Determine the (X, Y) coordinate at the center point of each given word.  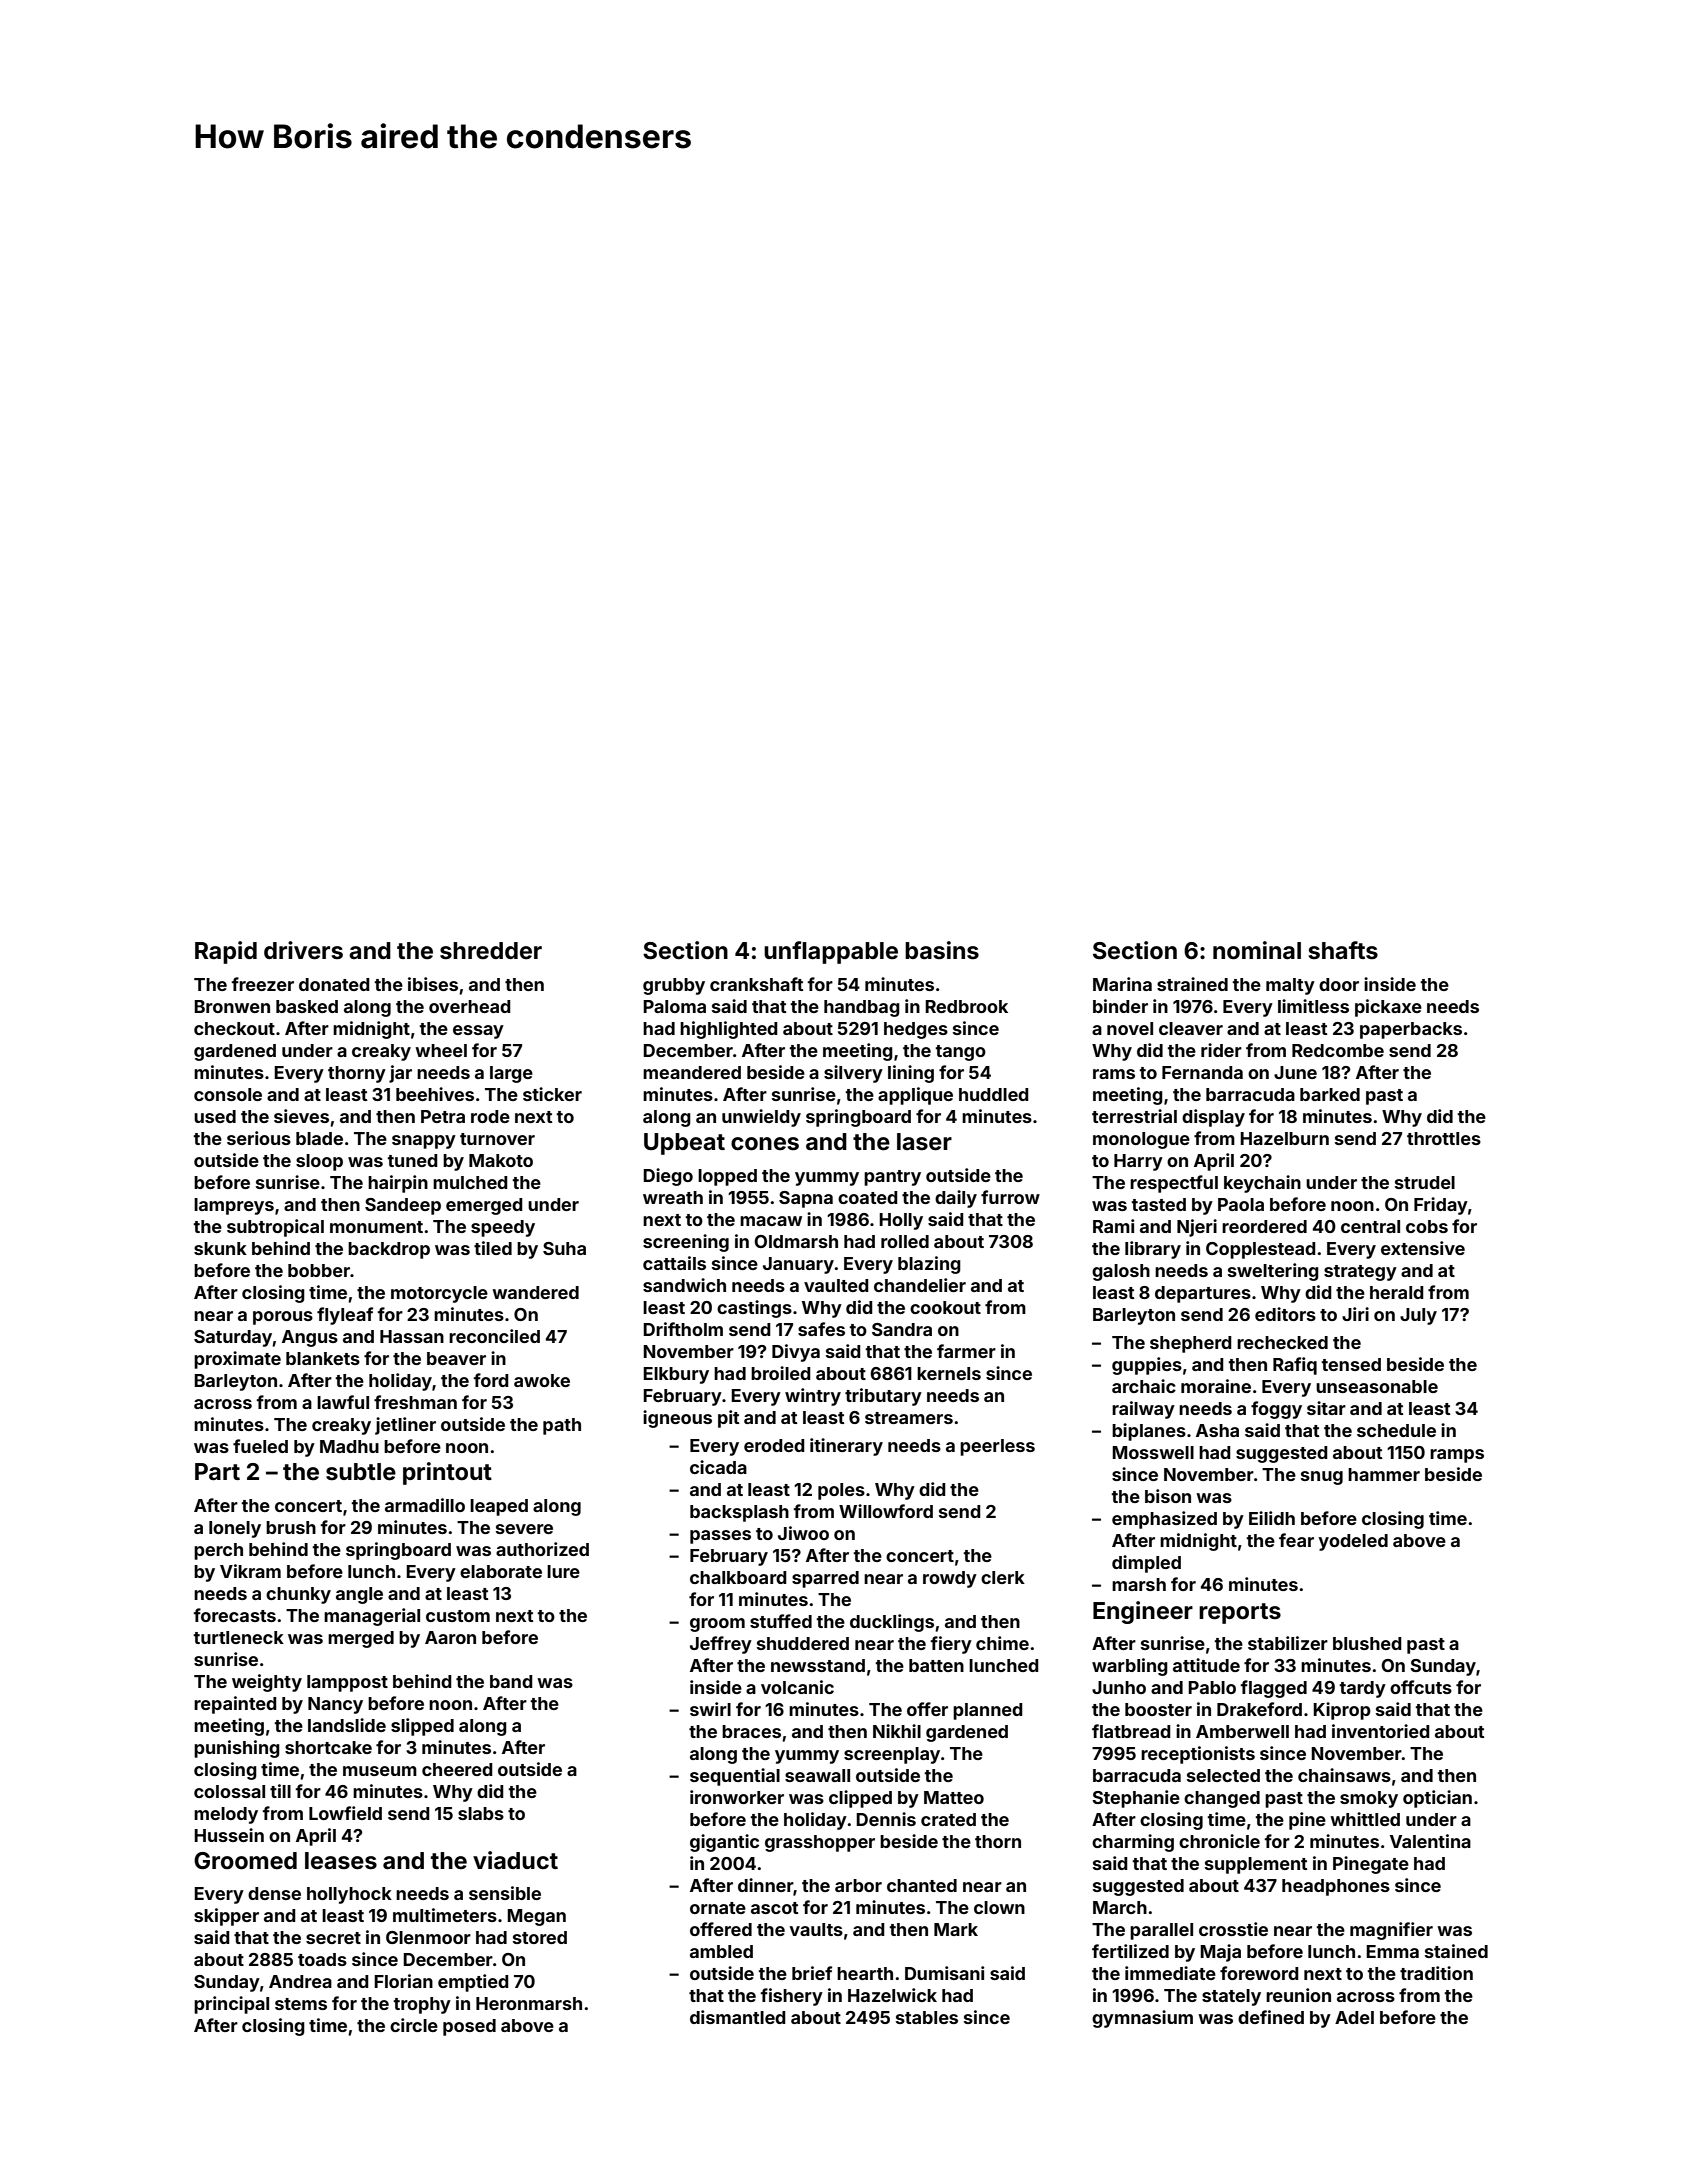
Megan (536, 1917)
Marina (1122, 984)
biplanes (1149, 1432)
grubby (674, 986)
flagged (1273, 1689)
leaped (499, 1507)
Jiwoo (803, 1533)
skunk (220, 1248)
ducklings (892, 1623)
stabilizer (1288, 1643)
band (511, 1681)
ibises (433, 984)
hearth (865, 1973)
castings (754, 1309)
